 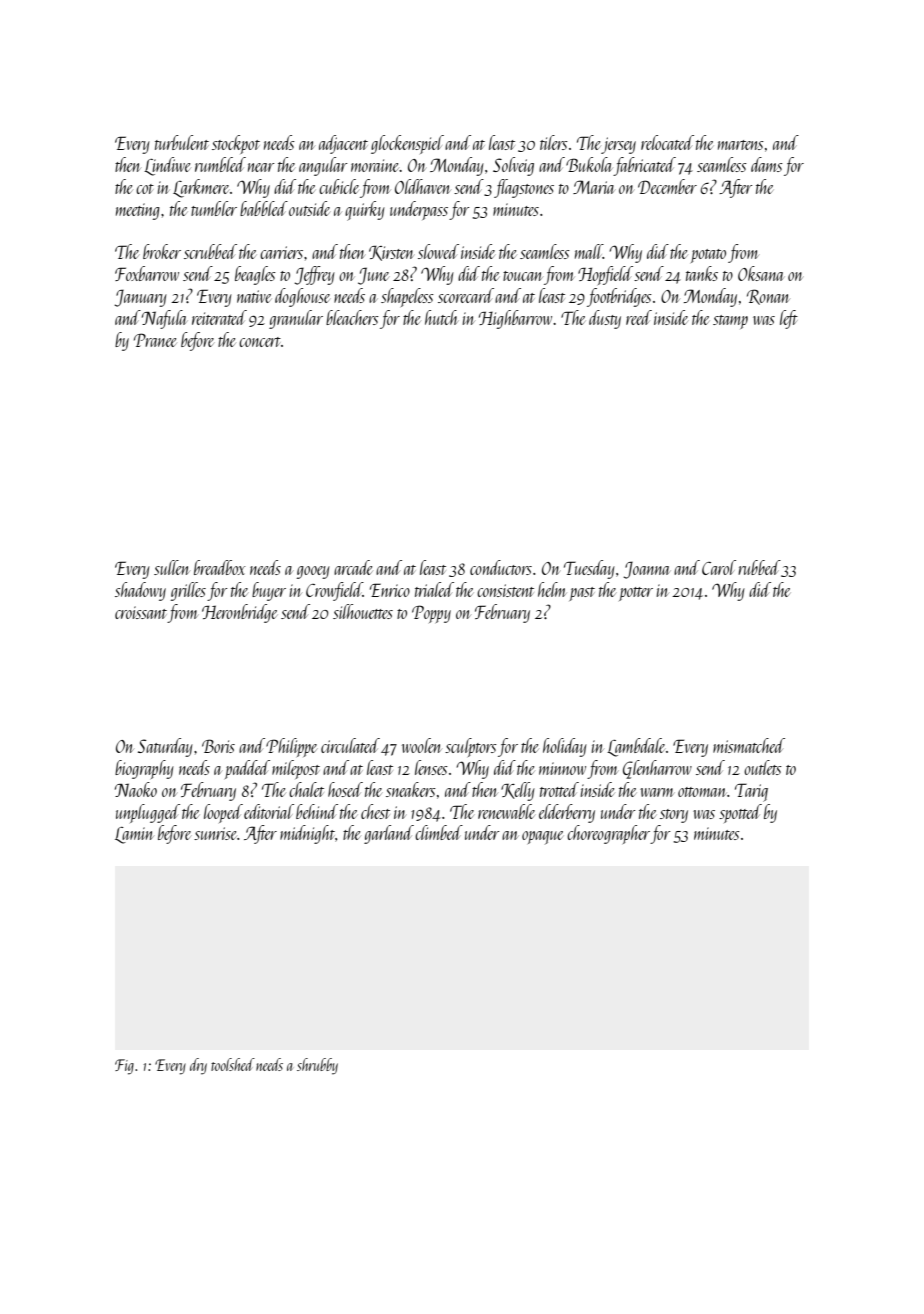 I want to click on breadbox, so click(x=220, y=567).
